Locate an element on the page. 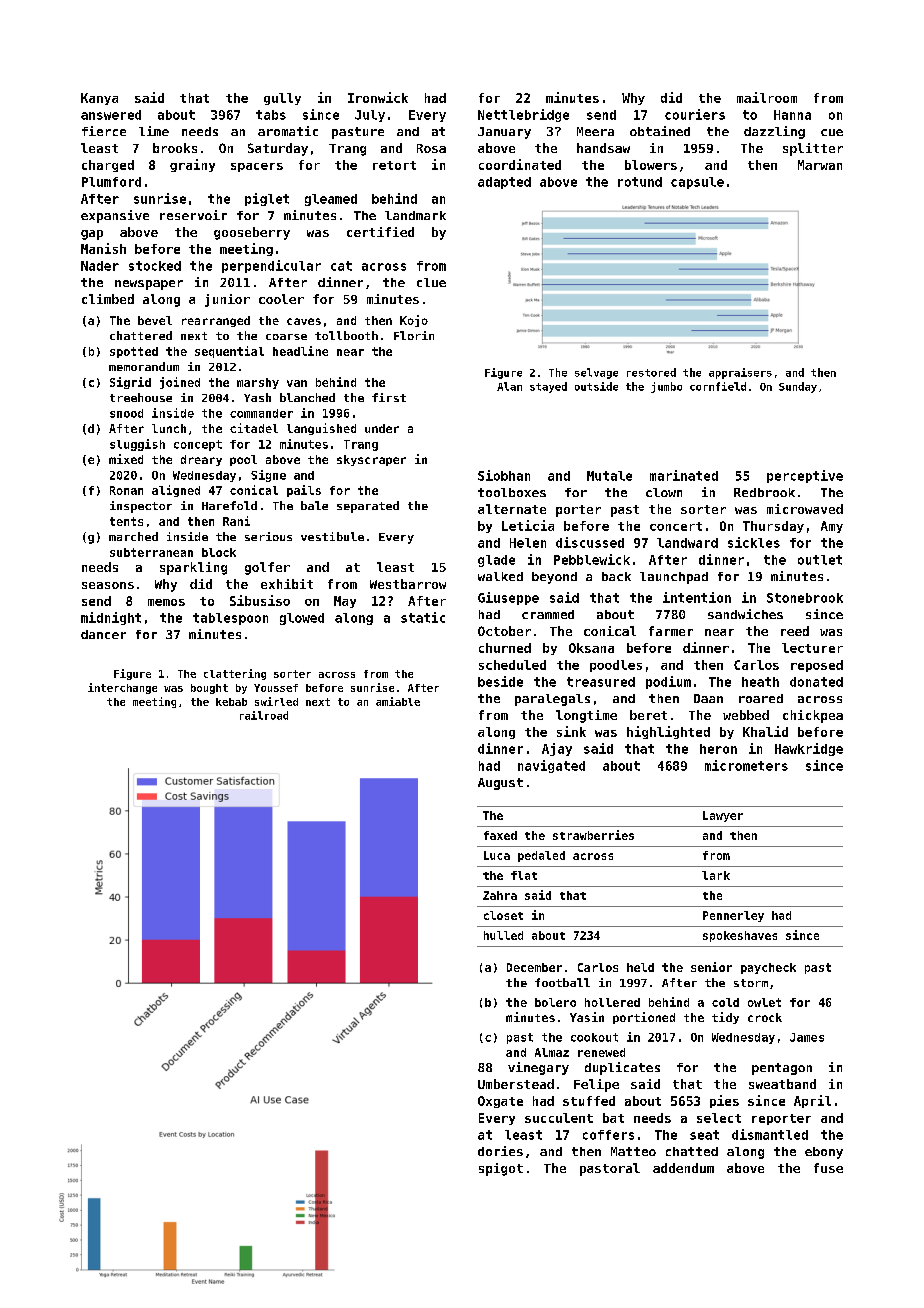 This page has height=1308, width=924. dazzling is located at coordinates (774, 132).
